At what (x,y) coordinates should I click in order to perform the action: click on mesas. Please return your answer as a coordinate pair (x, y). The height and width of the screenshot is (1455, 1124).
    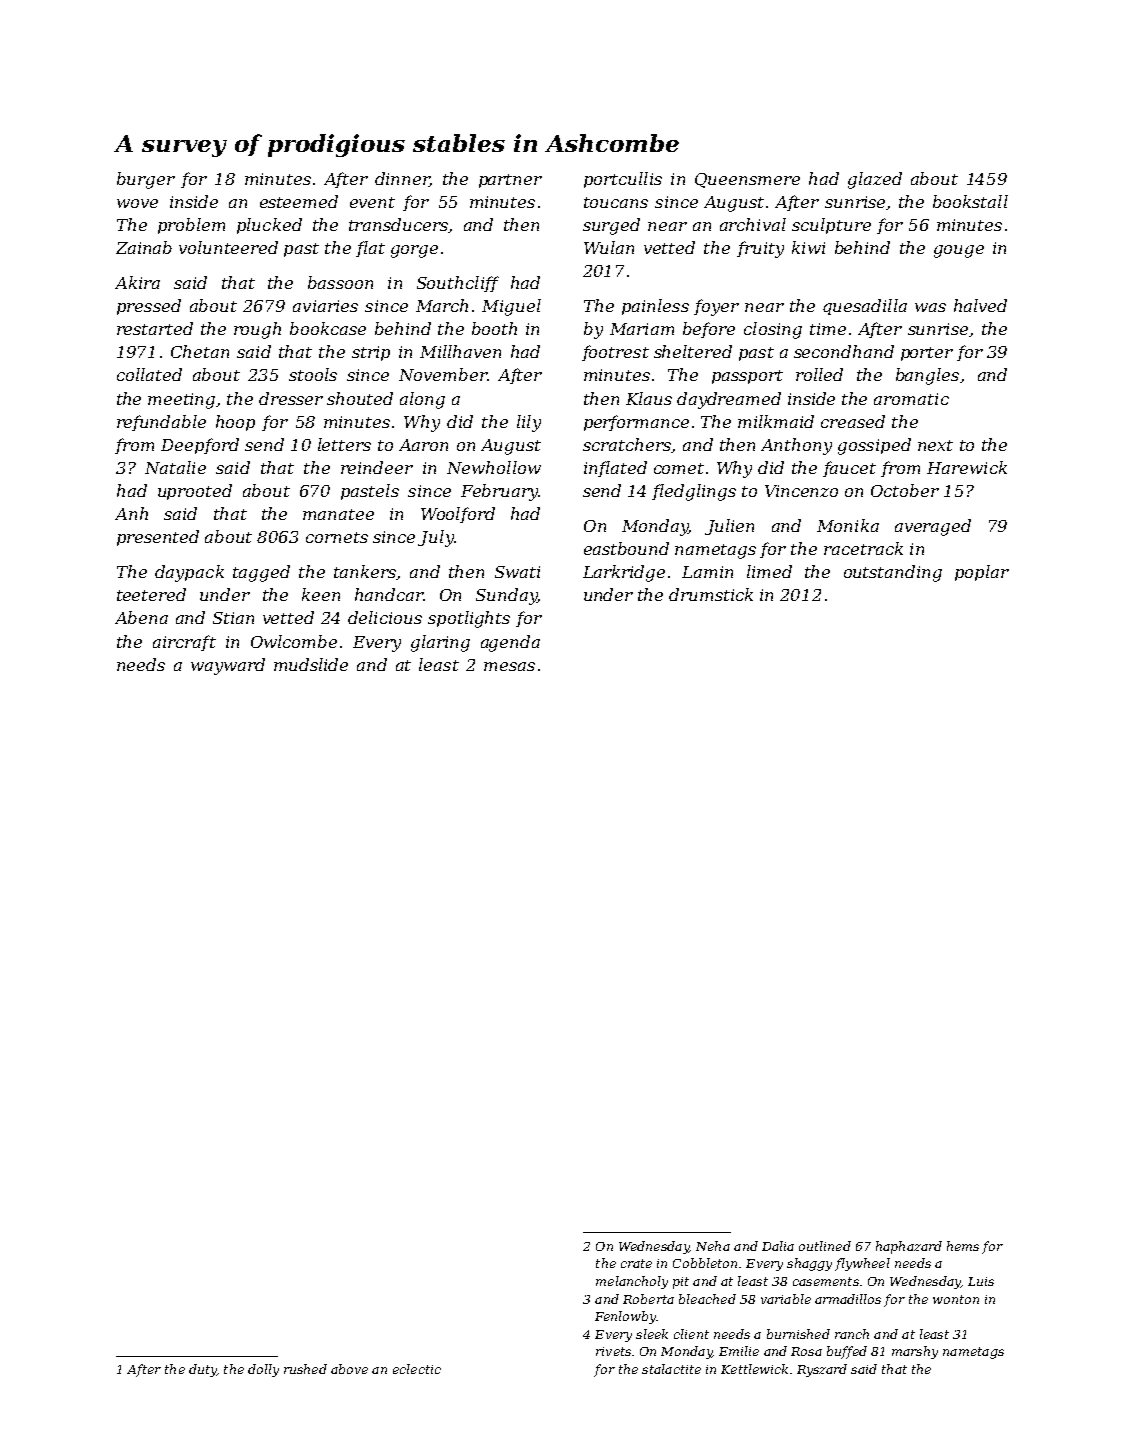
    Looking at the image, I should click on (509, 666).
